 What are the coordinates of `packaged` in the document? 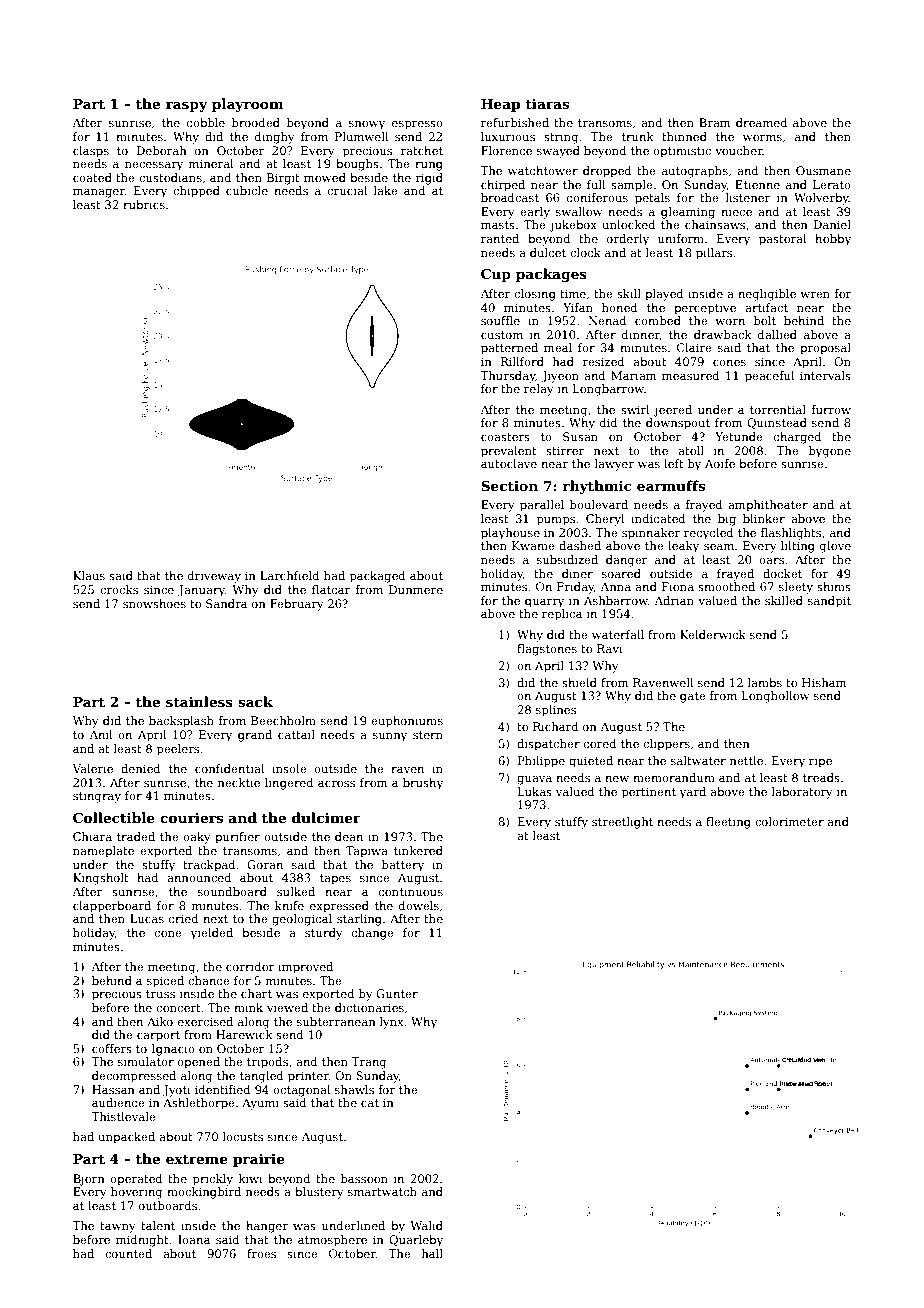 It's located at (378, 577).
